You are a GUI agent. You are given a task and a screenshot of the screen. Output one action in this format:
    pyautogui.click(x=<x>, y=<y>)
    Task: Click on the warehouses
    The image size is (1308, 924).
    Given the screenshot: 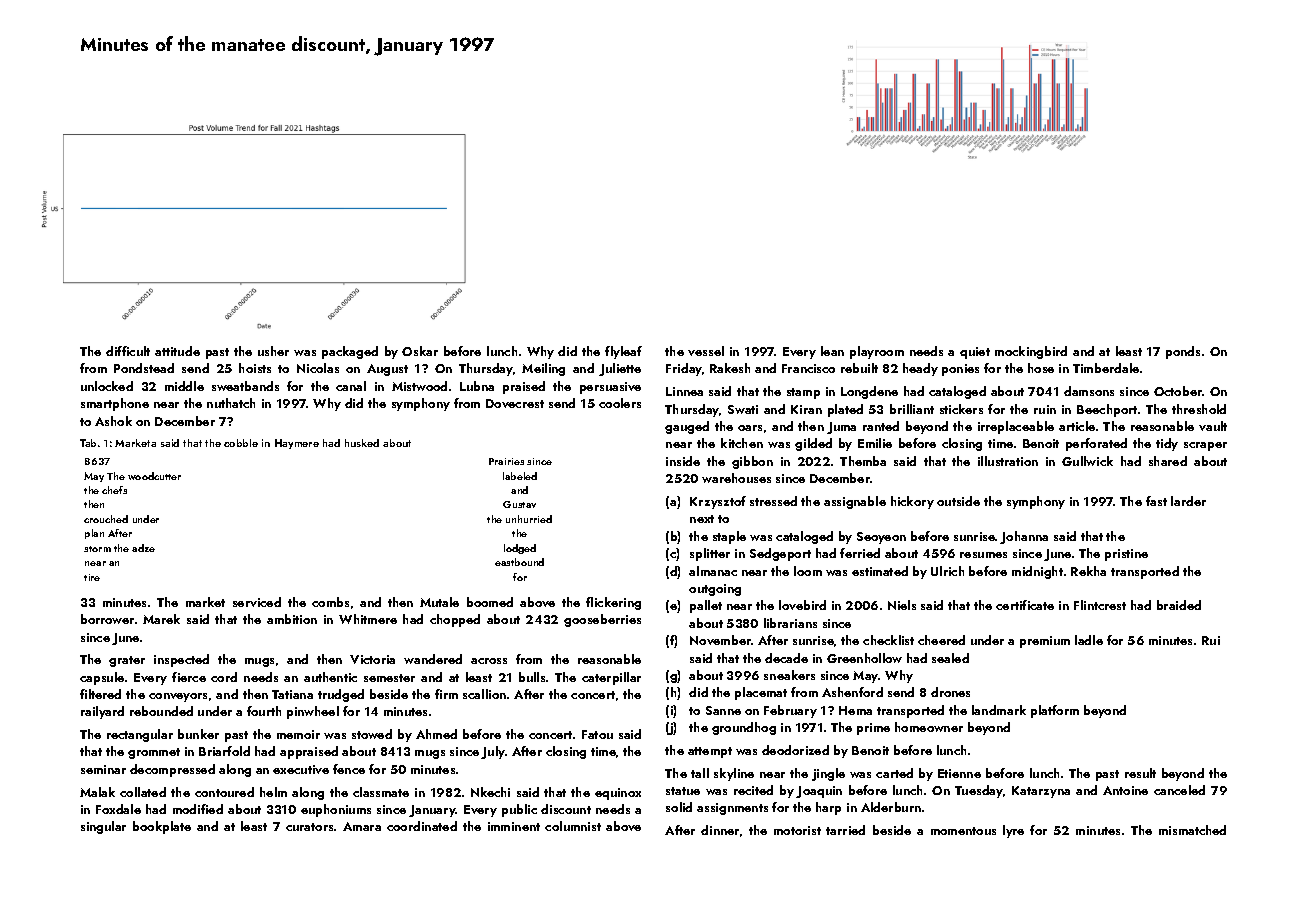 What is the action you would take?
    pyautogui.click(x=736, y=478)
